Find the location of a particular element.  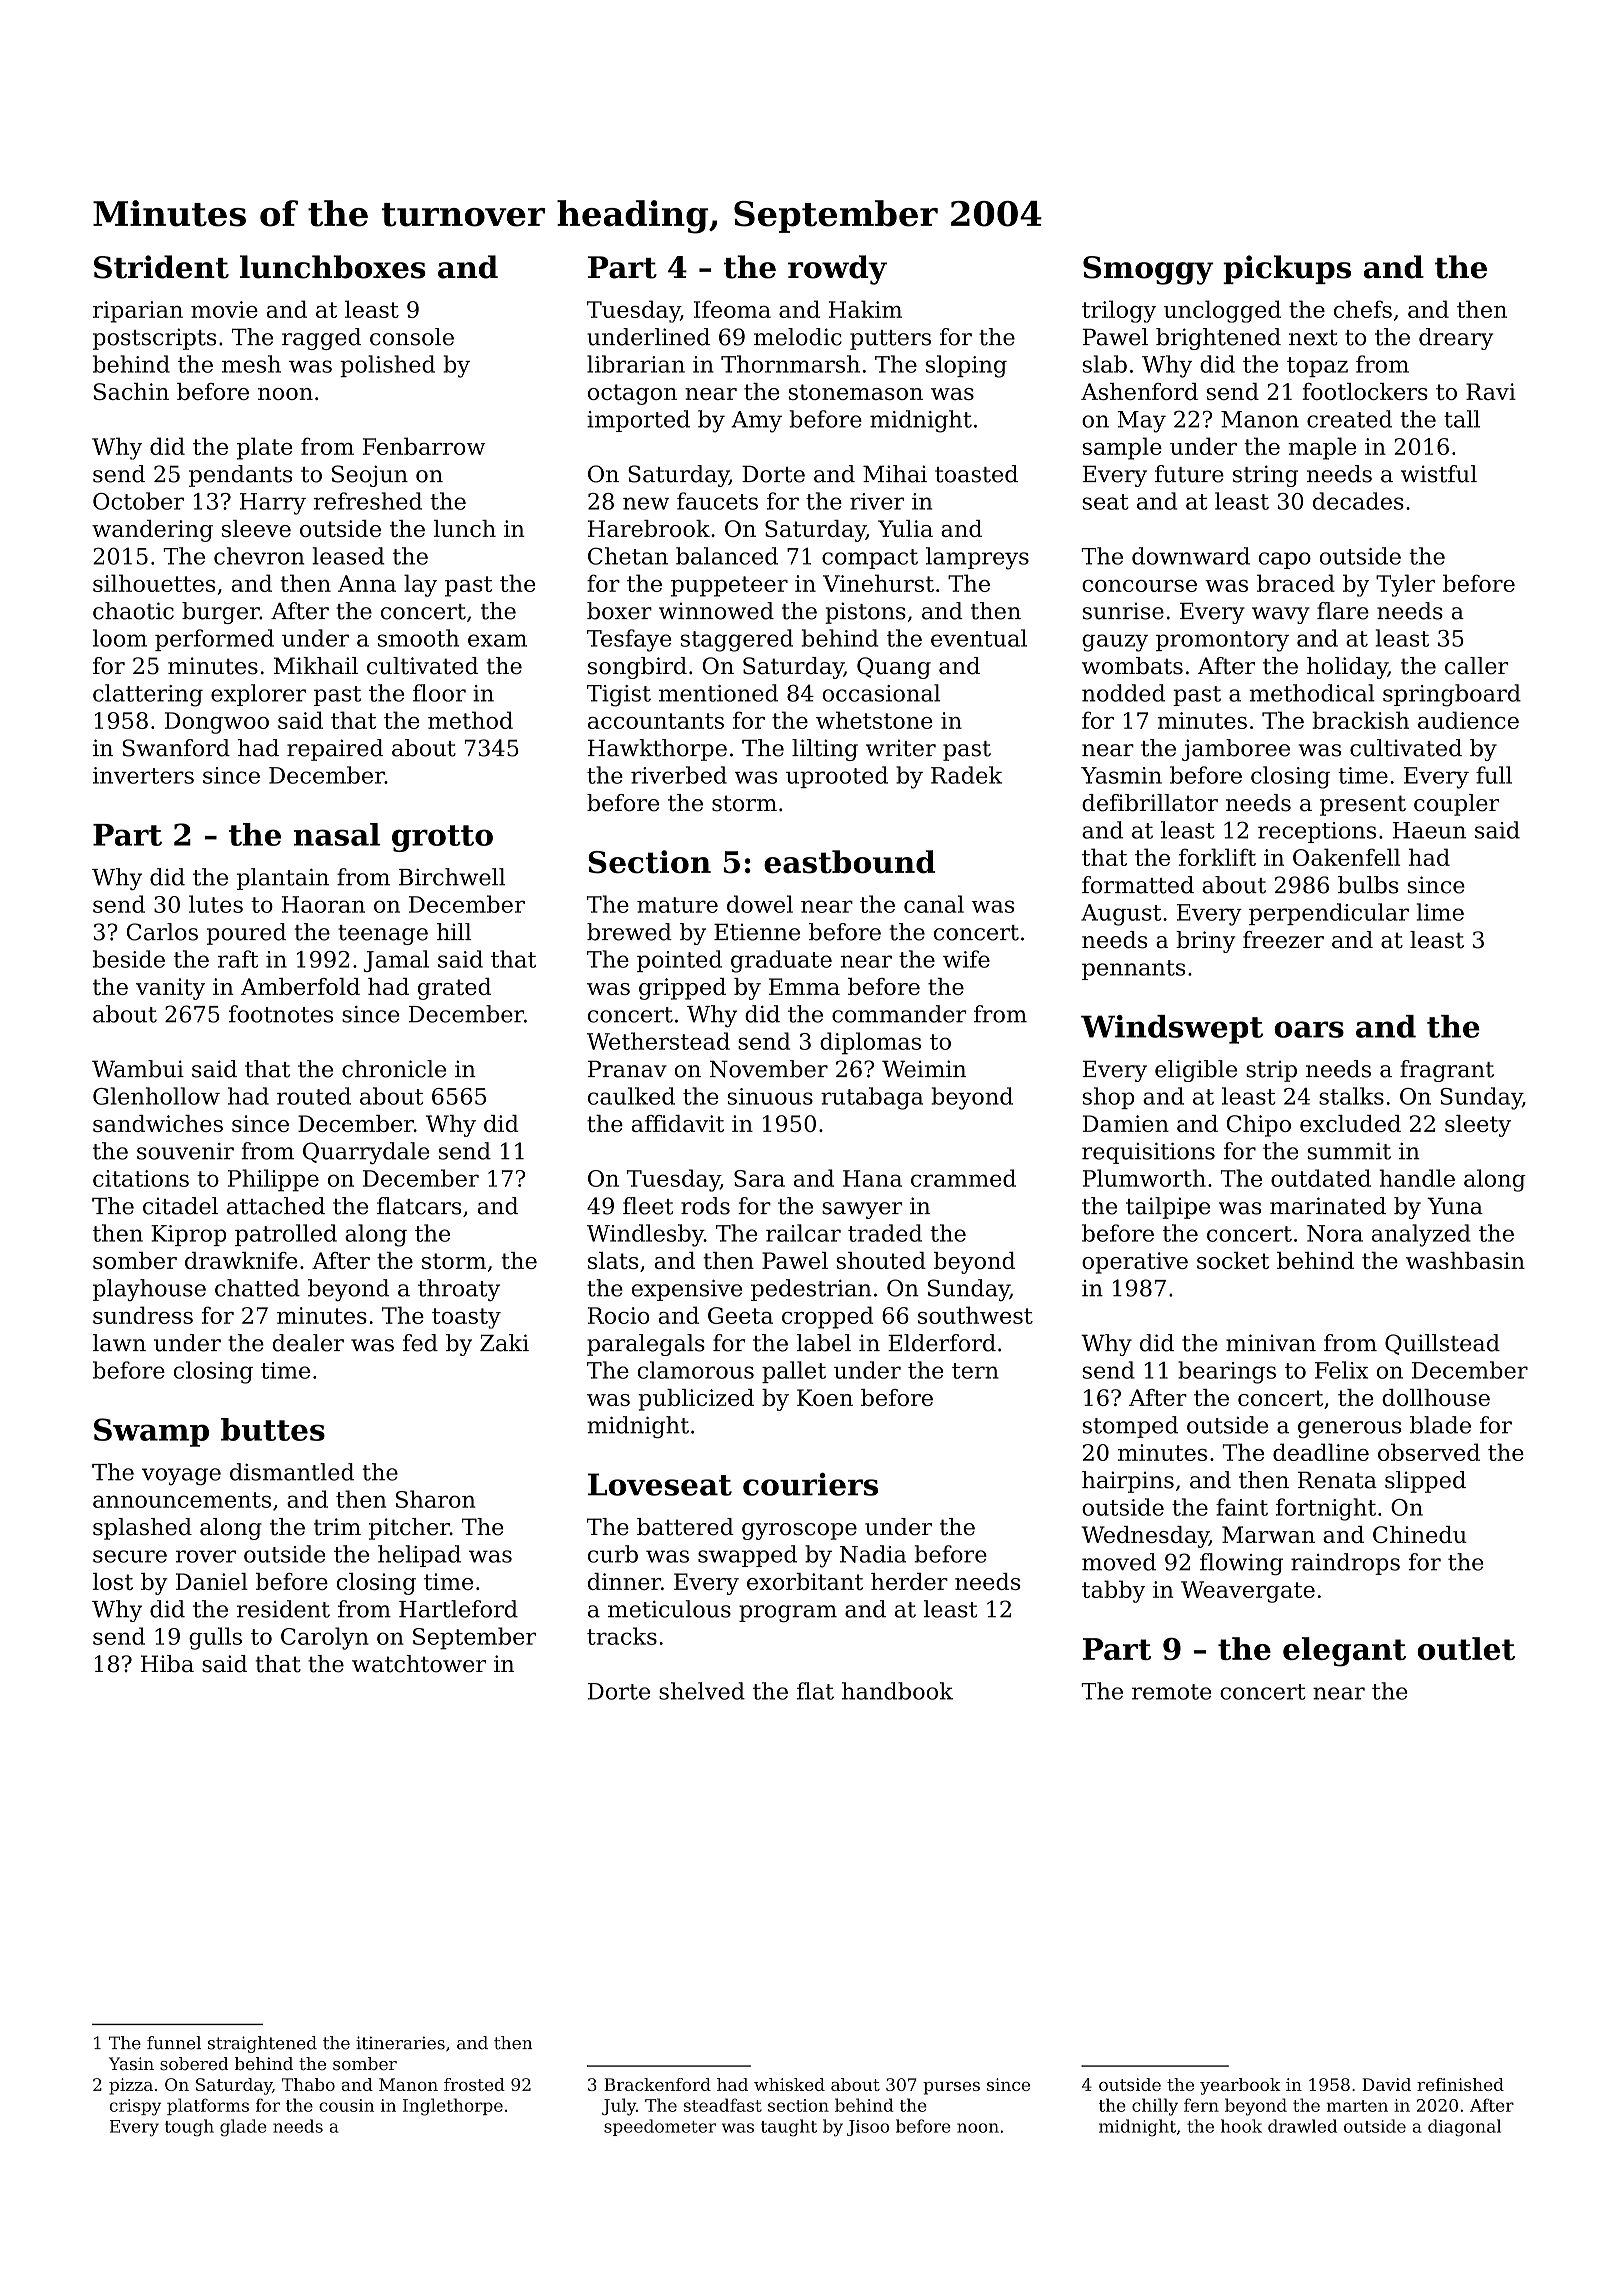

Quillstead is located at coordinates (1442, 1344).
